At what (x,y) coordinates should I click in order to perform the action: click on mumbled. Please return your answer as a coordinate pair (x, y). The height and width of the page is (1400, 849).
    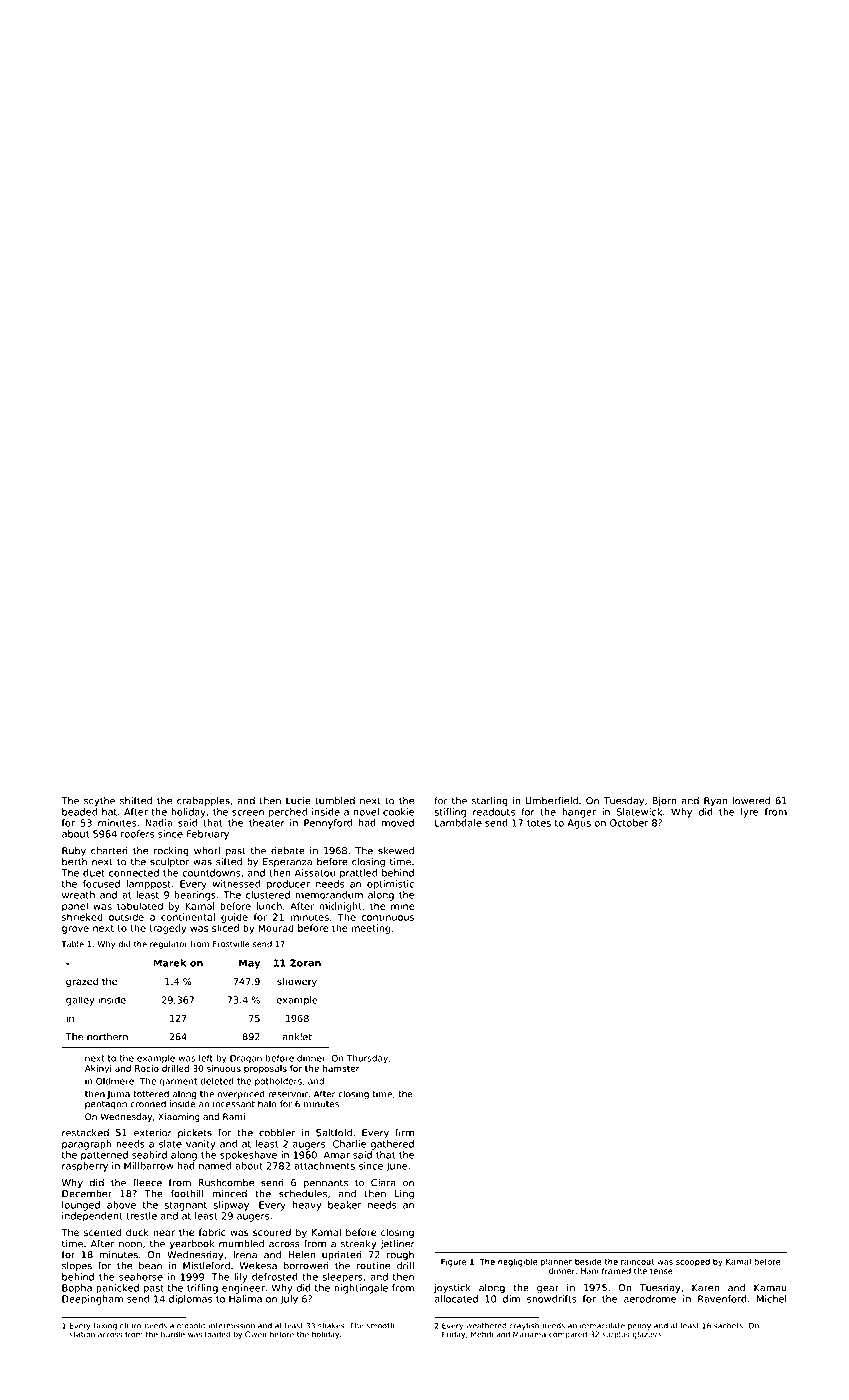
    Looking at the image, I should click on (241, 1244).
